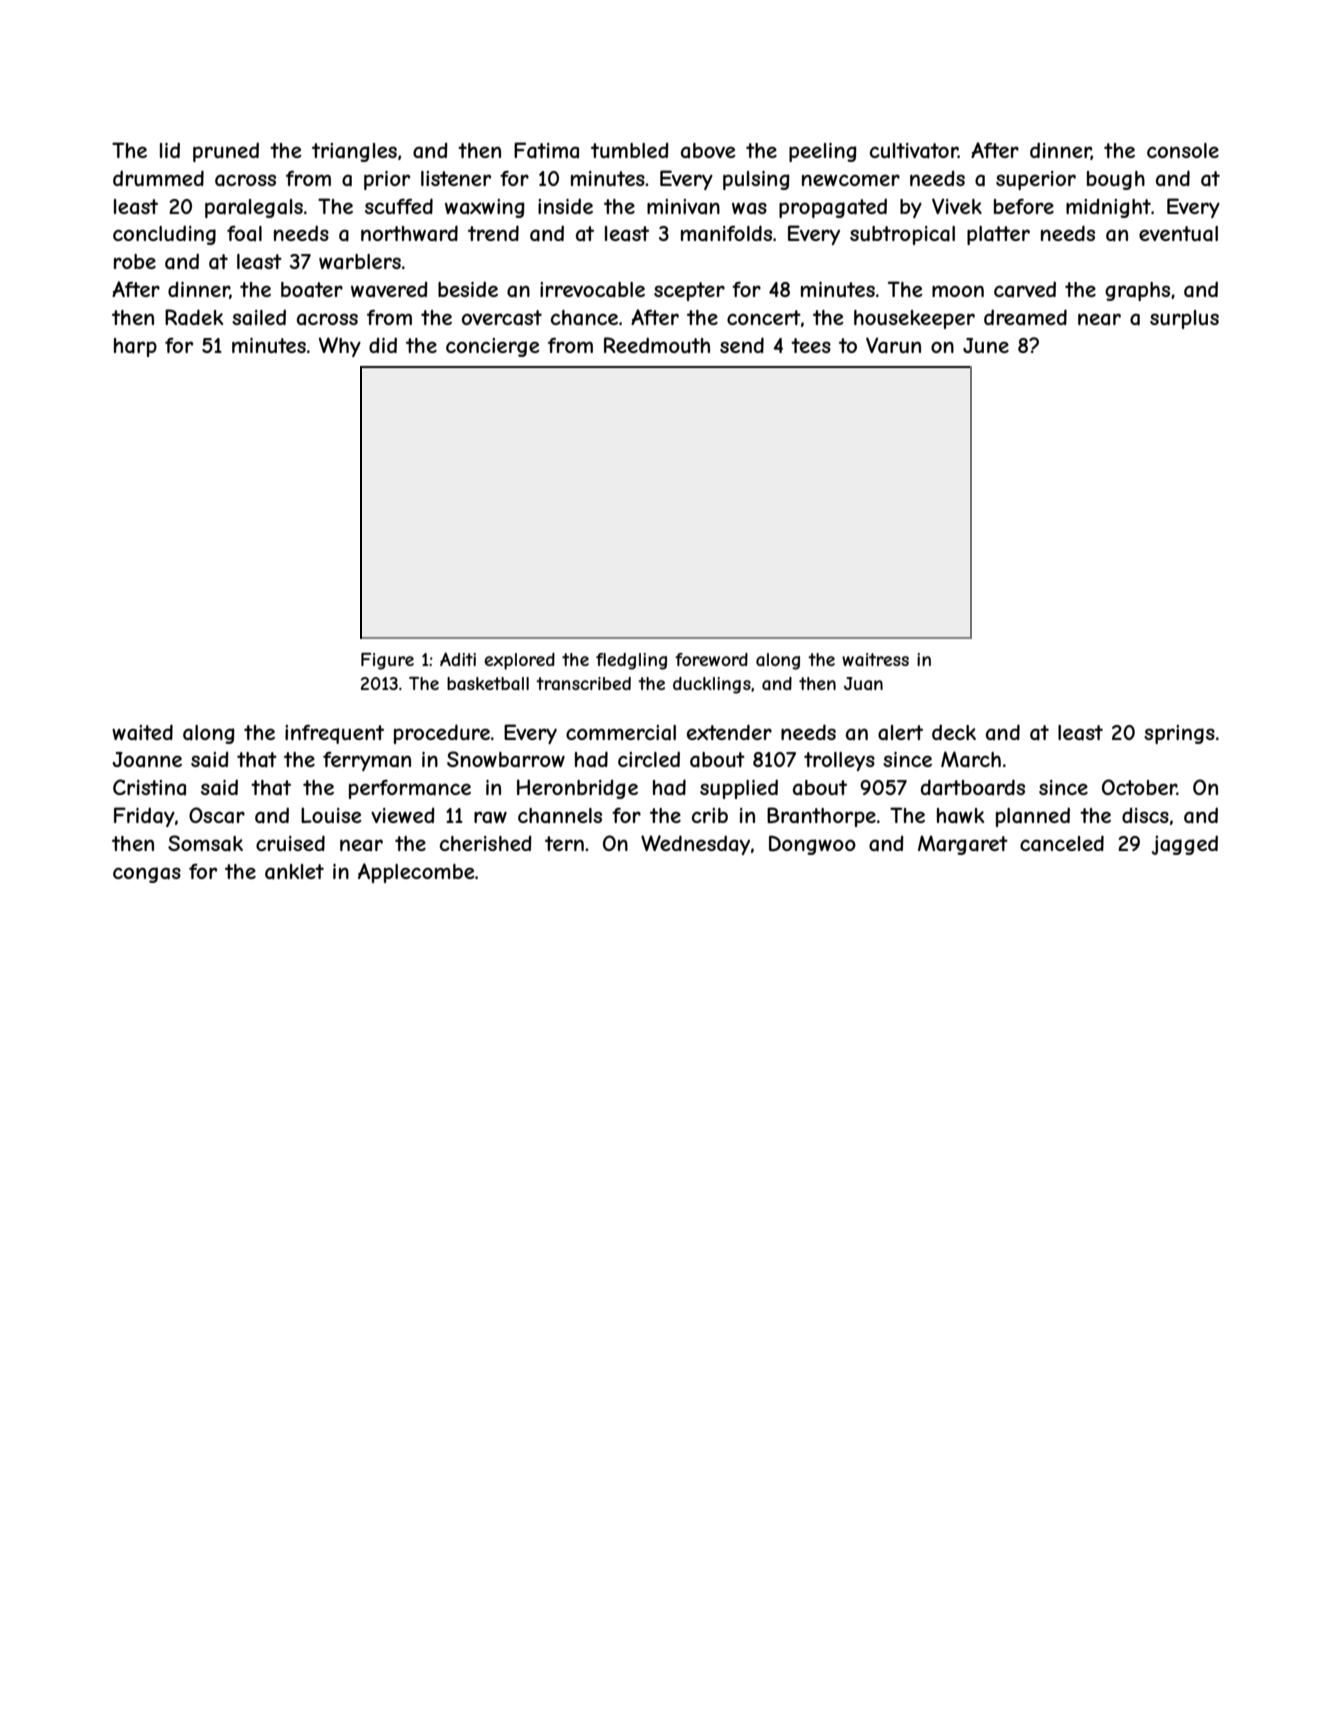 Image resolution: width=1332 pixels, height=1724 pixels. What do you see at coordinates (986, 345) in the screenshot?
I see `June` at bounding box center [986, 345].
